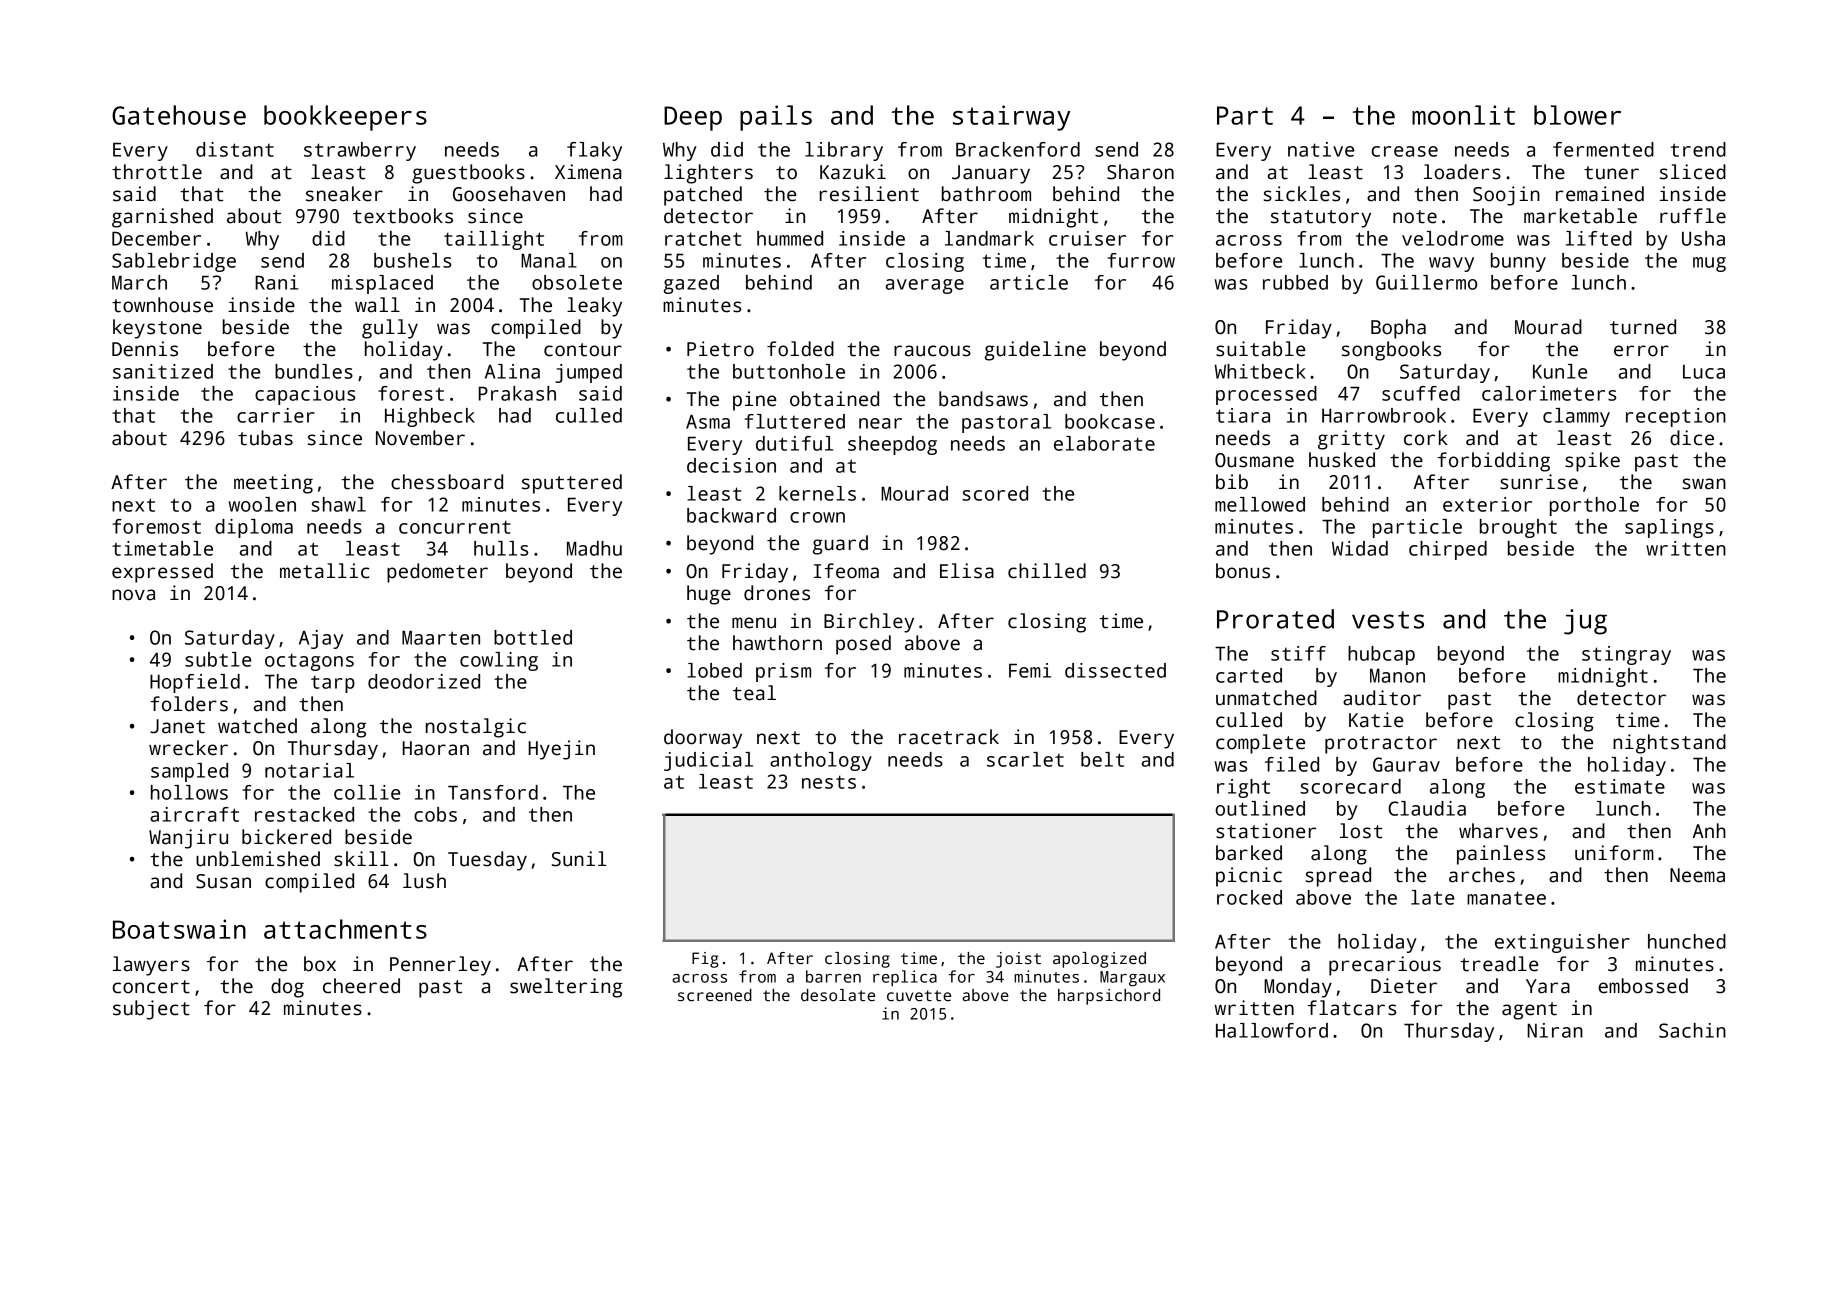  I want to click on swan, so click(1704, 484).
